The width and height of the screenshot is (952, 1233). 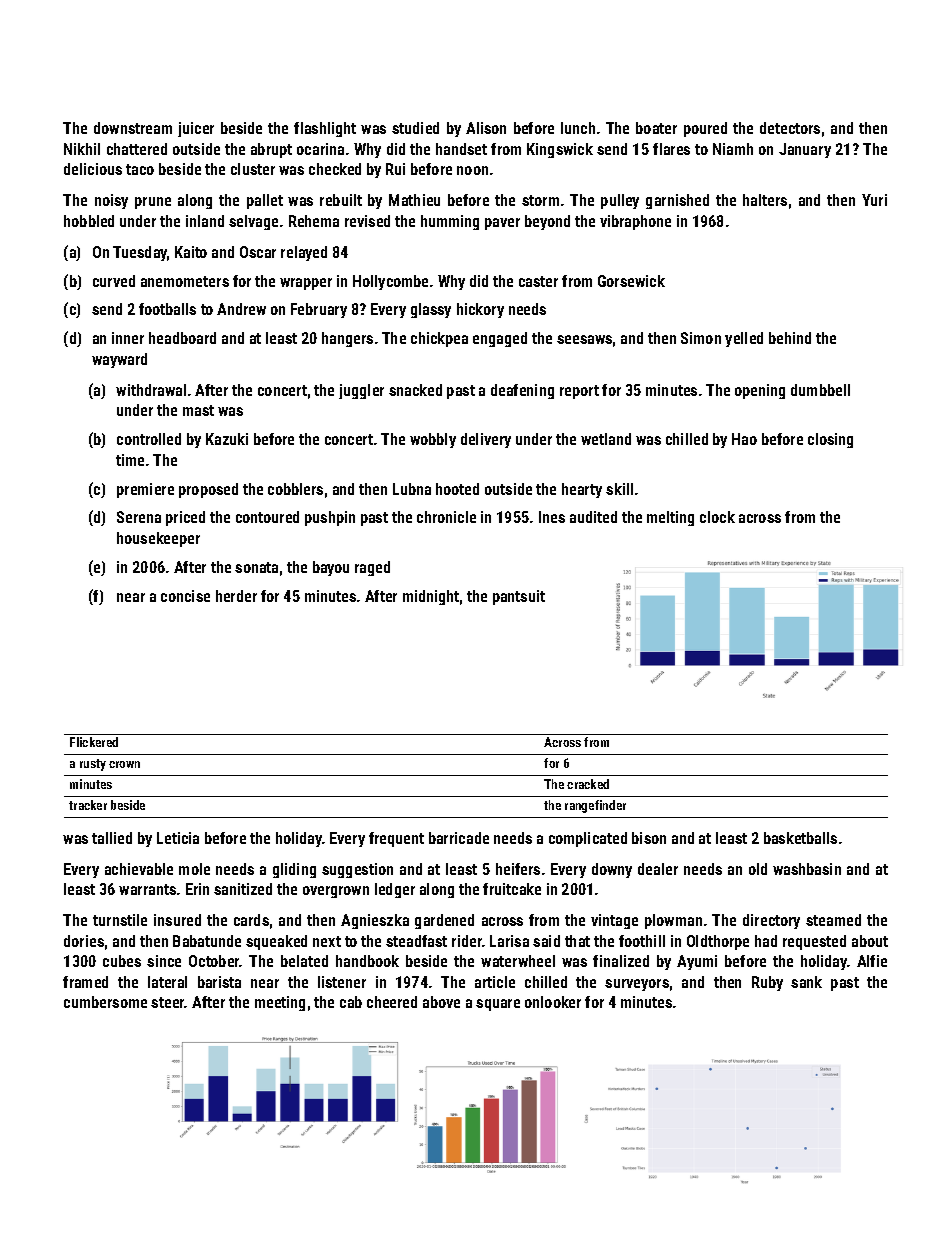 What do you see at coordinates (800, 838) in the screenshot?
I see `basketballs` at bounding box center [800, 838].
